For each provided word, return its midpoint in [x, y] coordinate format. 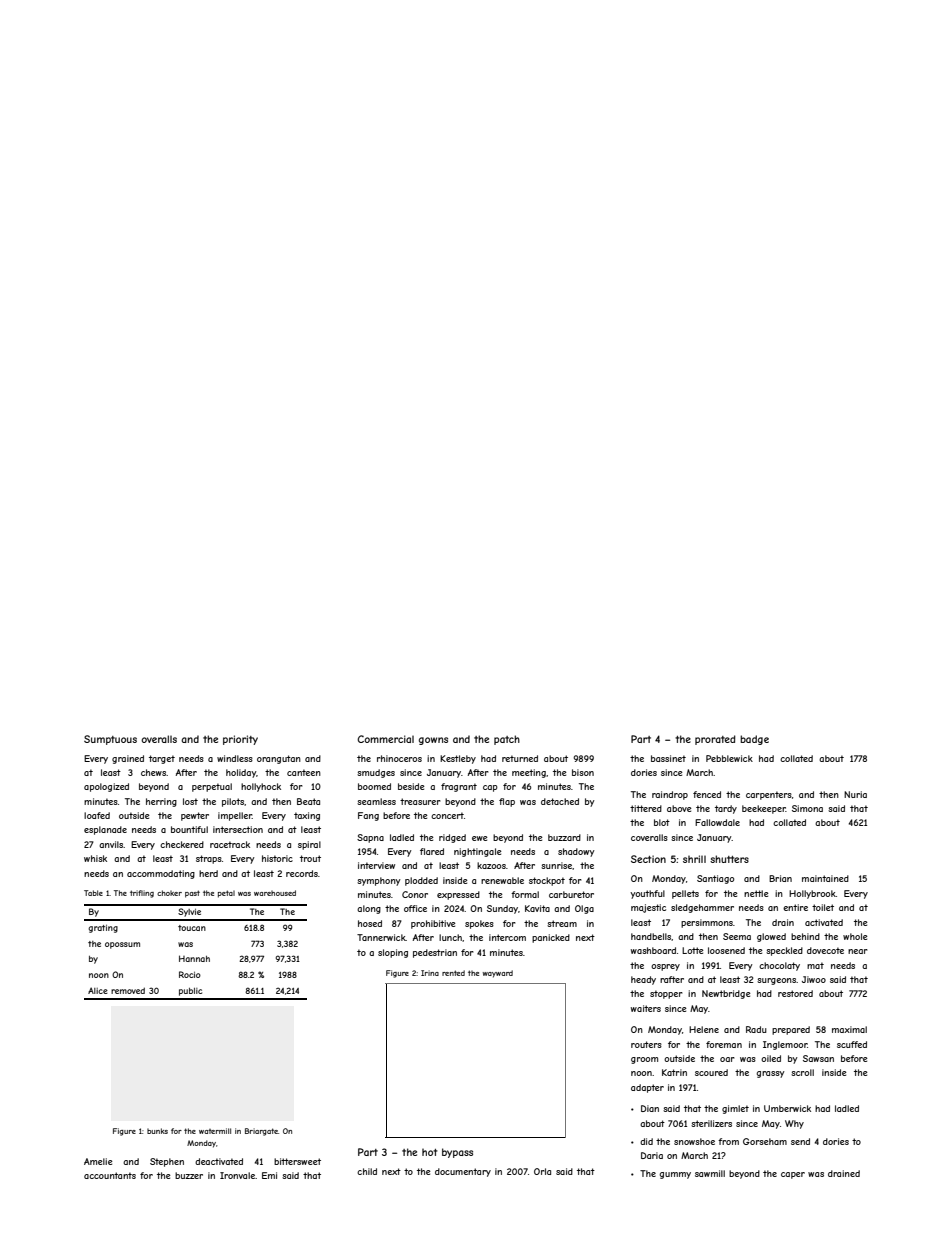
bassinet [668, 758]
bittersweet [297, 1161]
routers [646, 1044]
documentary [463, 1172]
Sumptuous [110, 740]
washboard [653, 950]
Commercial [385, 739]
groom [644, 1060]
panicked [551, 938]
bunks [157, 1131]
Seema [737, 936]
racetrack [230, 844]
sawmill [710, 1173]
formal [525, 894]
